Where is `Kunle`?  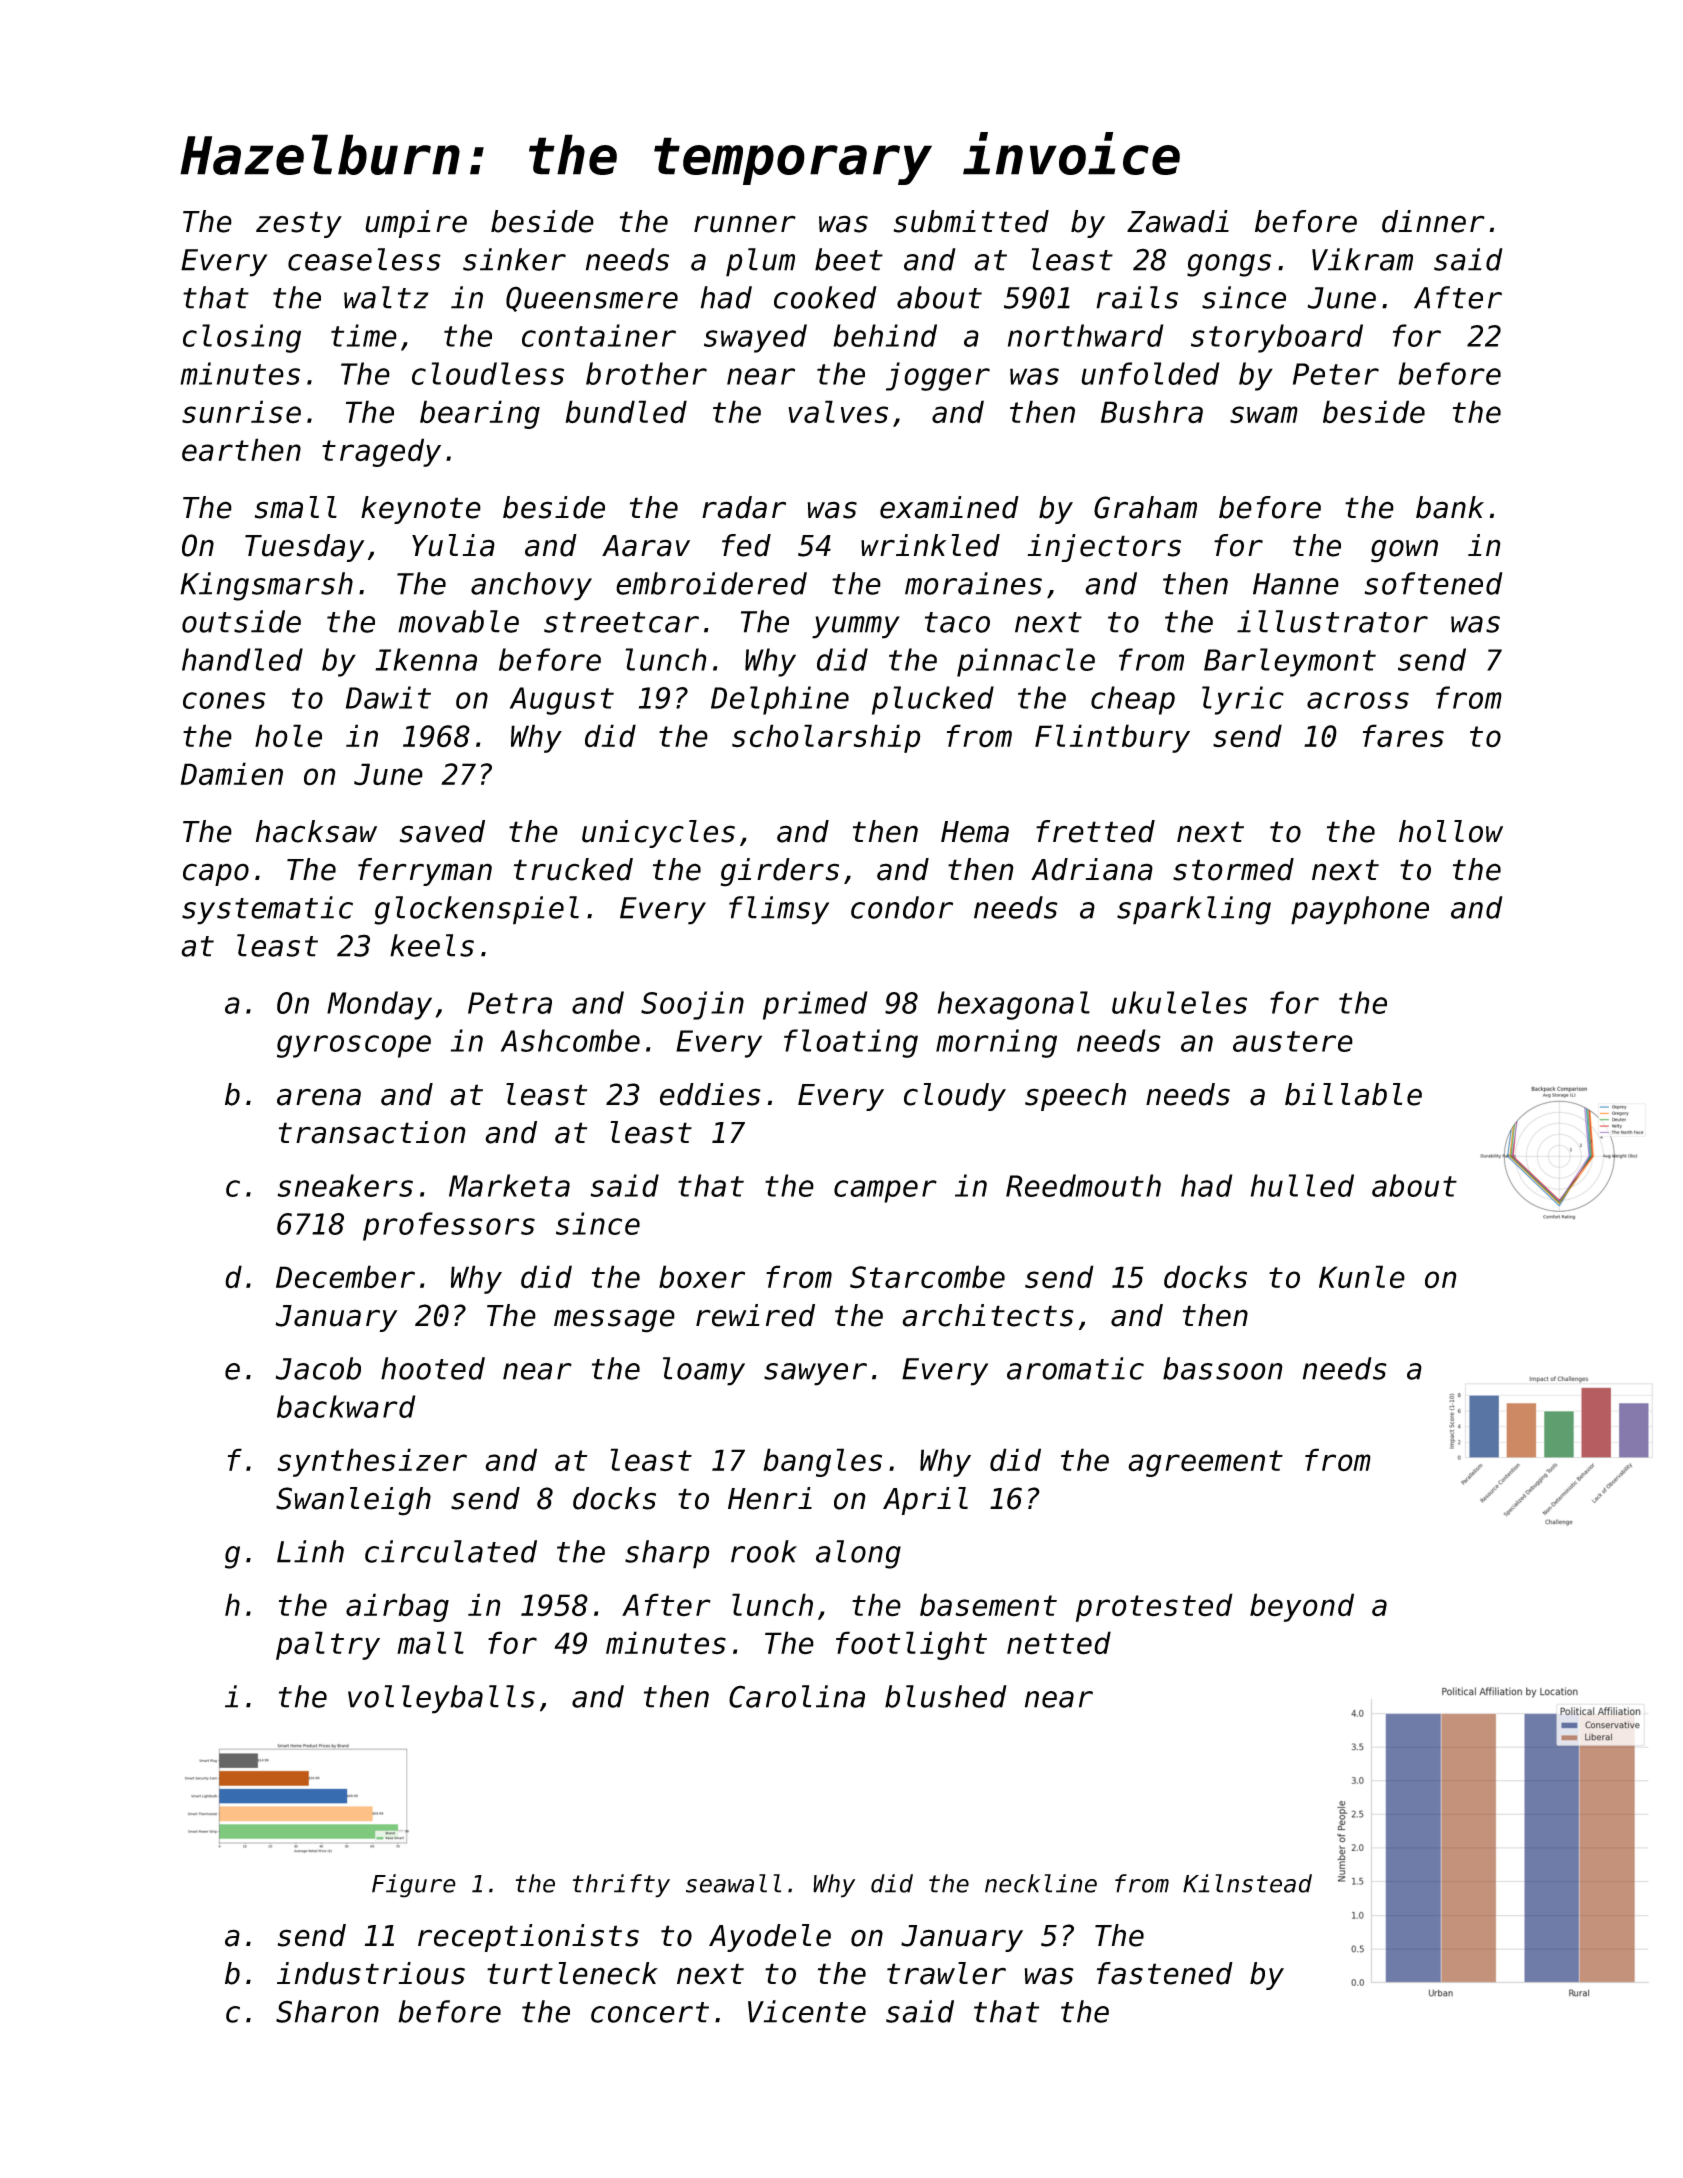 Kunle is located at coordinates (1362, 1277).
